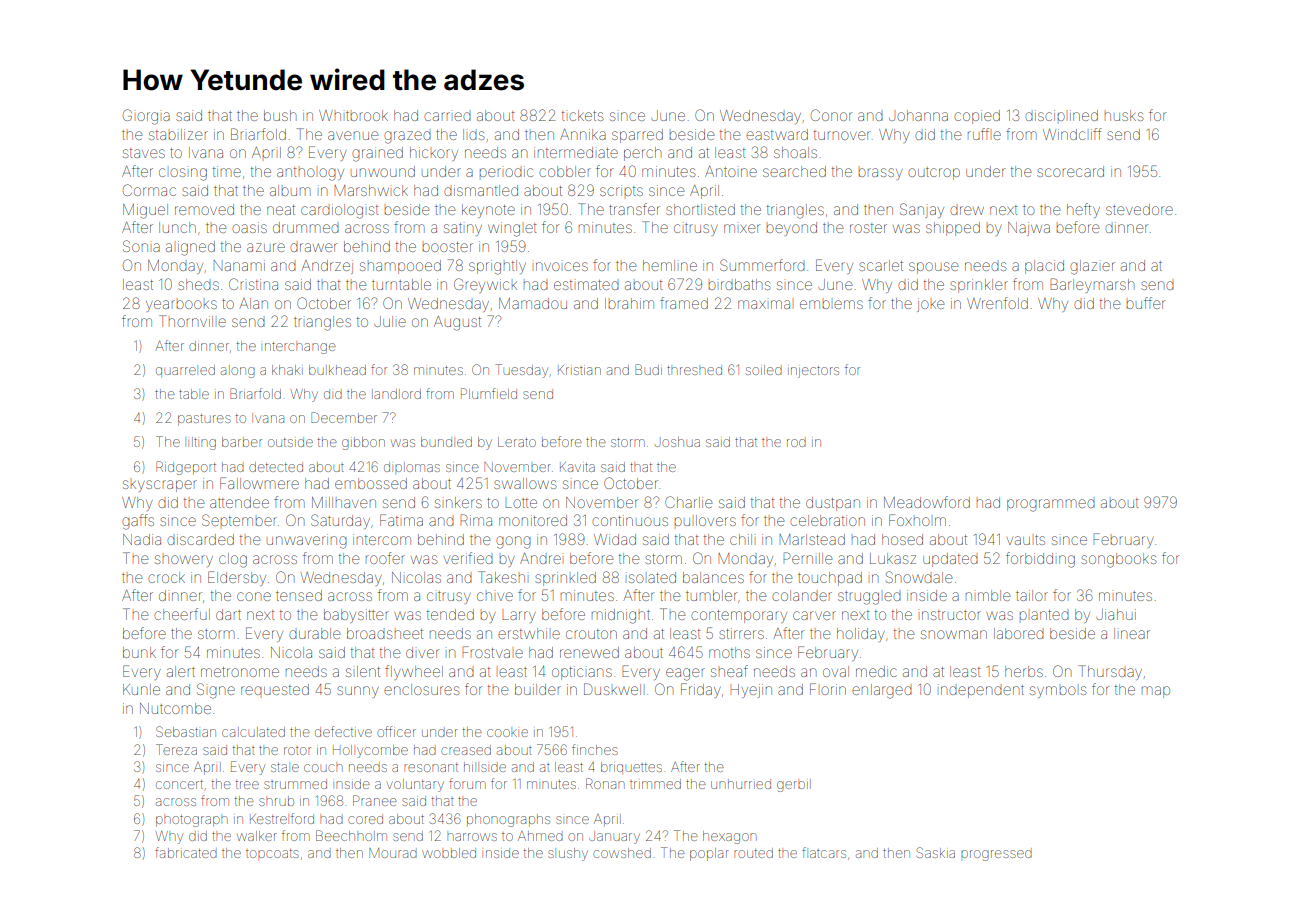  I want to click on tickets, so click(582, 115).
